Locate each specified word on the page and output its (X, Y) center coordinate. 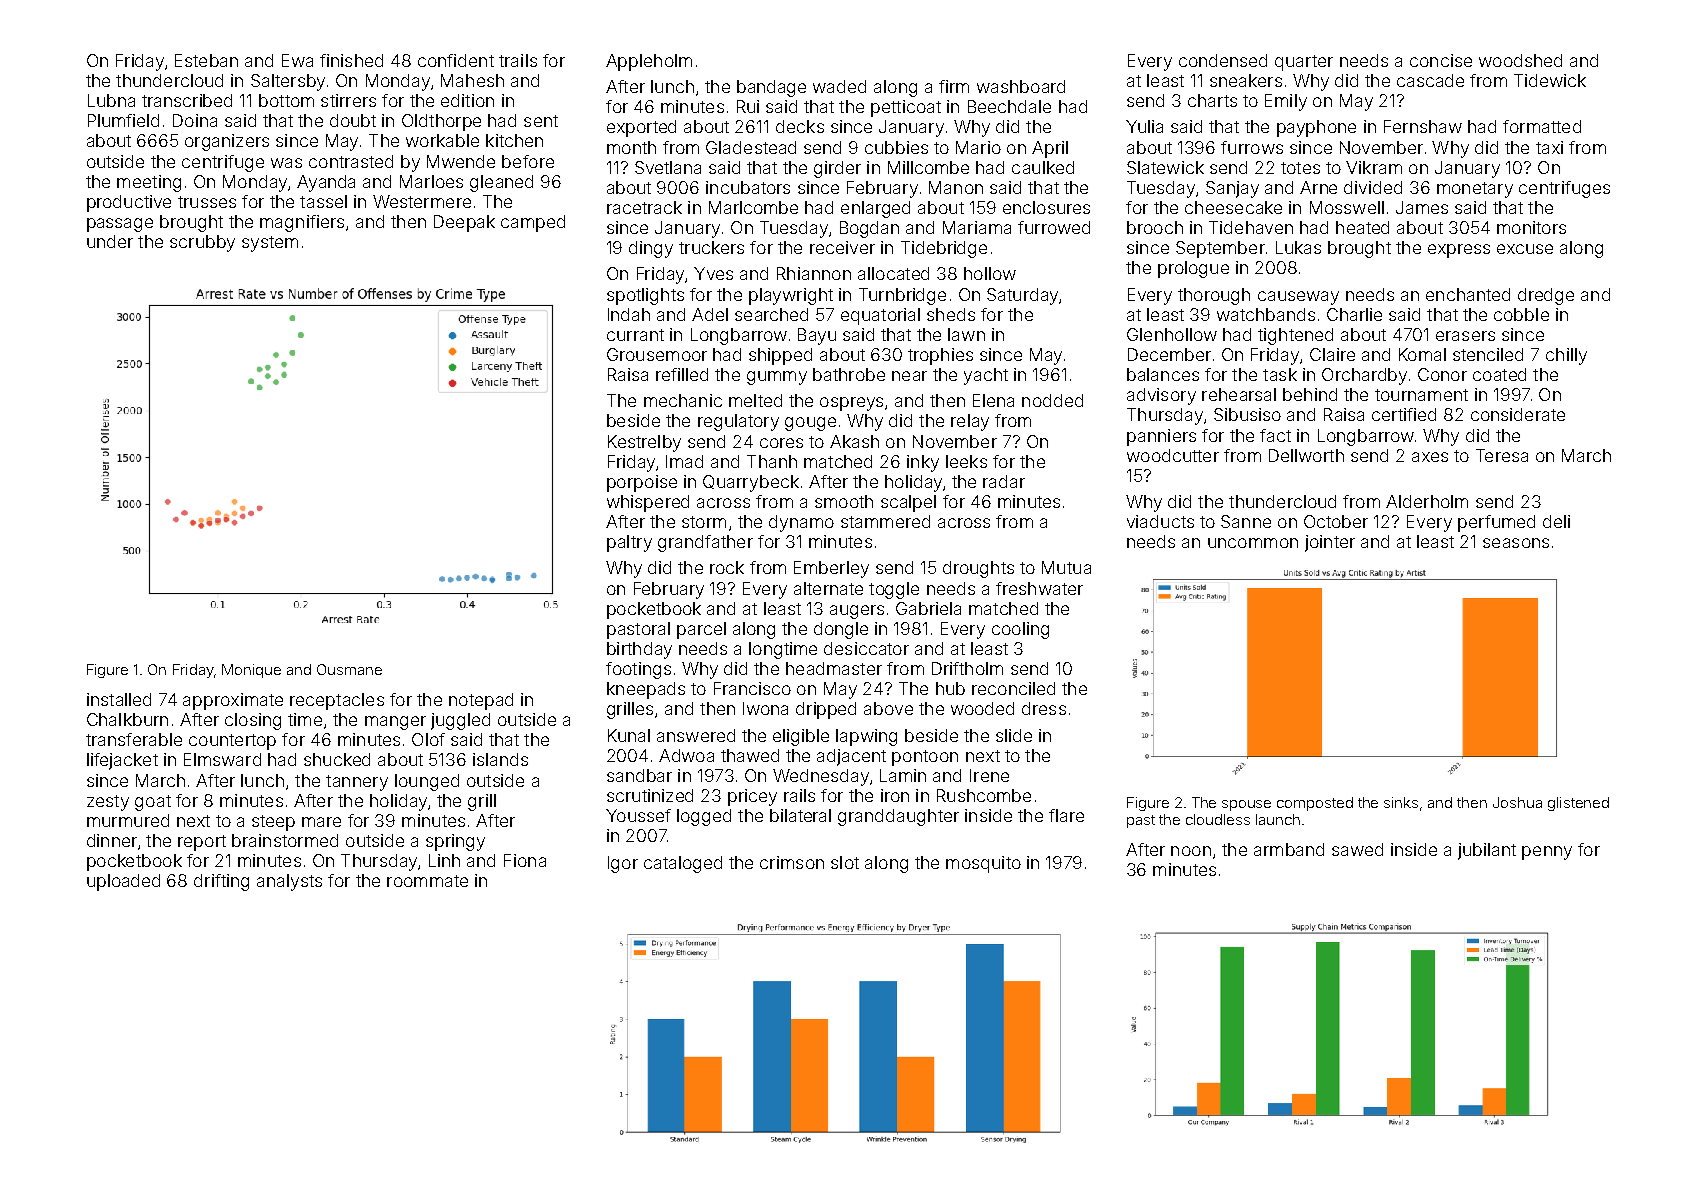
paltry (629, 543)
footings (638, 670)
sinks (1401, 802)
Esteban (206, 60)
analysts (289, 882)
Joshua (1517, 802)
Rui (748, 106)
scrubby (202, 243)
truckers (711, 247)
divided (1373, 187)
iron (895, 795)
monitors (1531, 227)
